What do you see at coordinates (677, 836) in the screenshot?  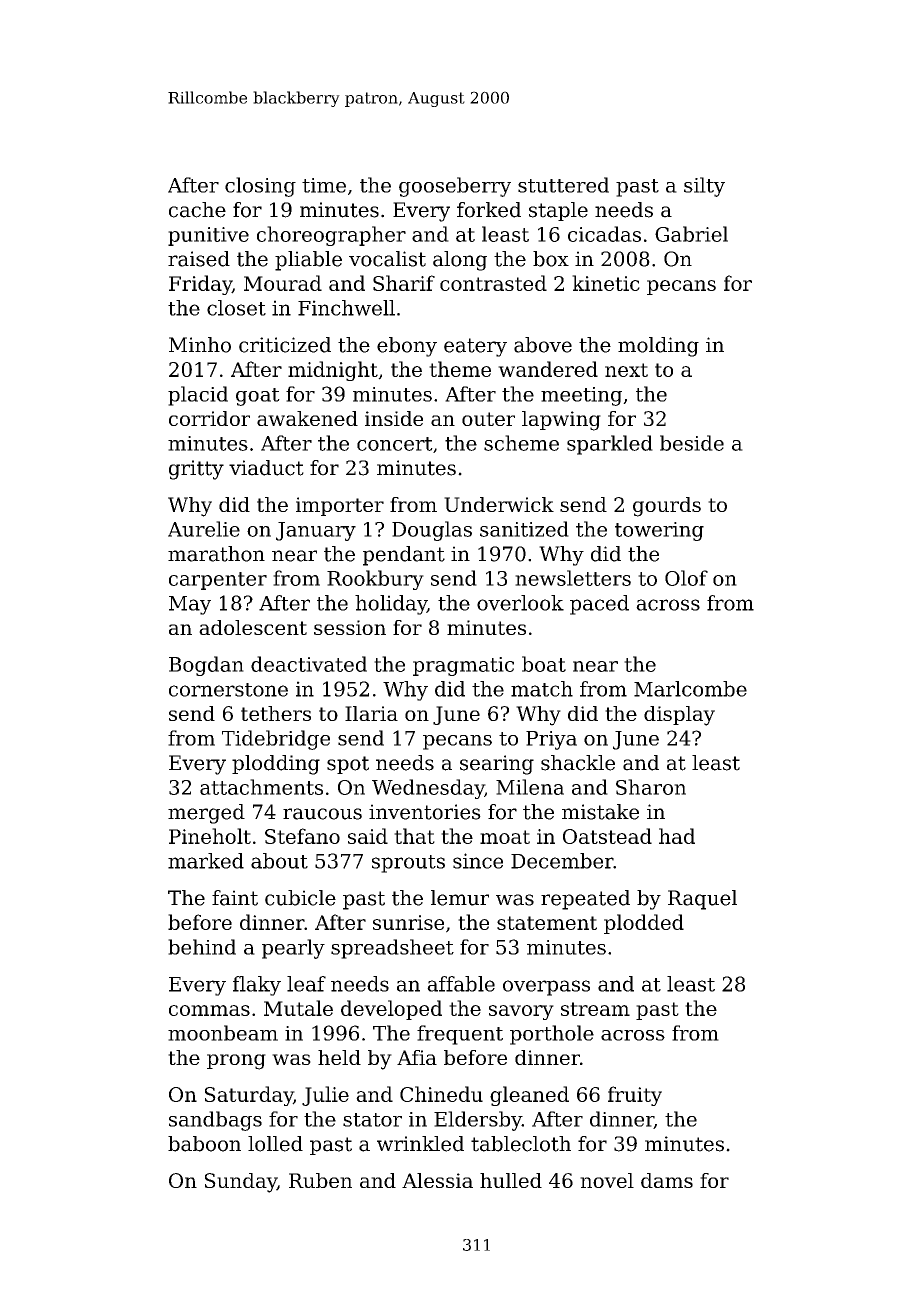 I see `had` at bounding box center [677, 836].
